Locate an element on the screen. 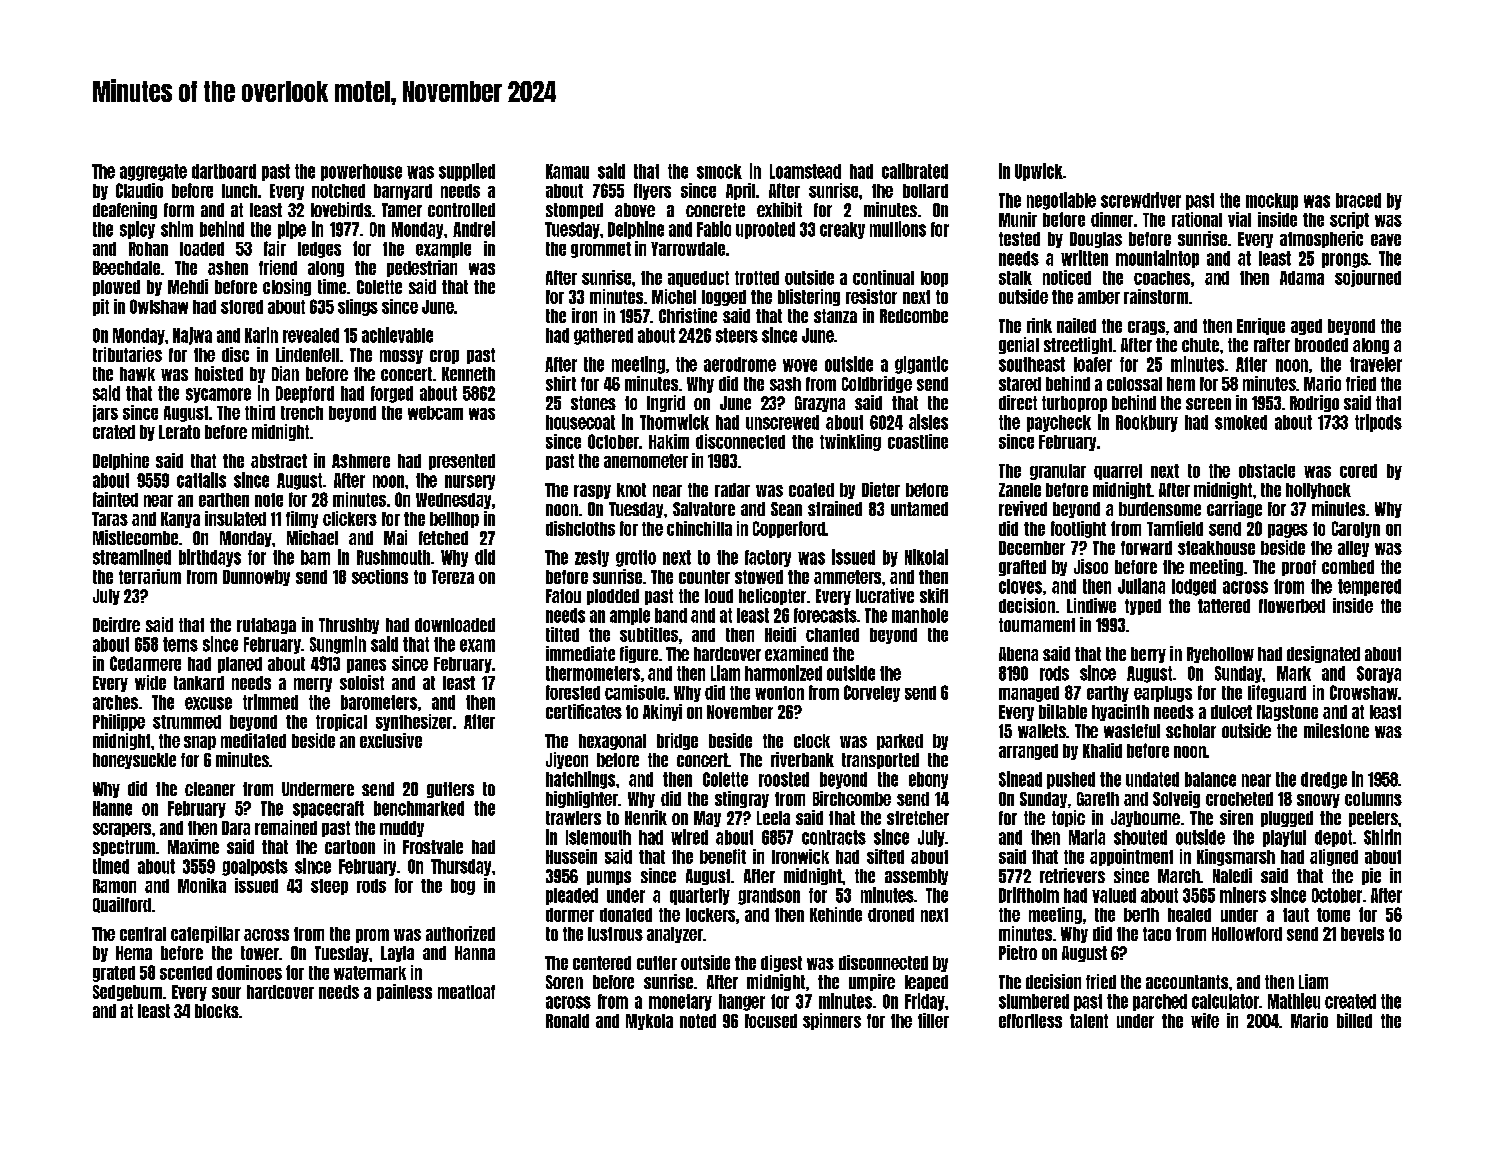 The image size is (1494, 1154). anemometer is located at coordinates (646, 461).
